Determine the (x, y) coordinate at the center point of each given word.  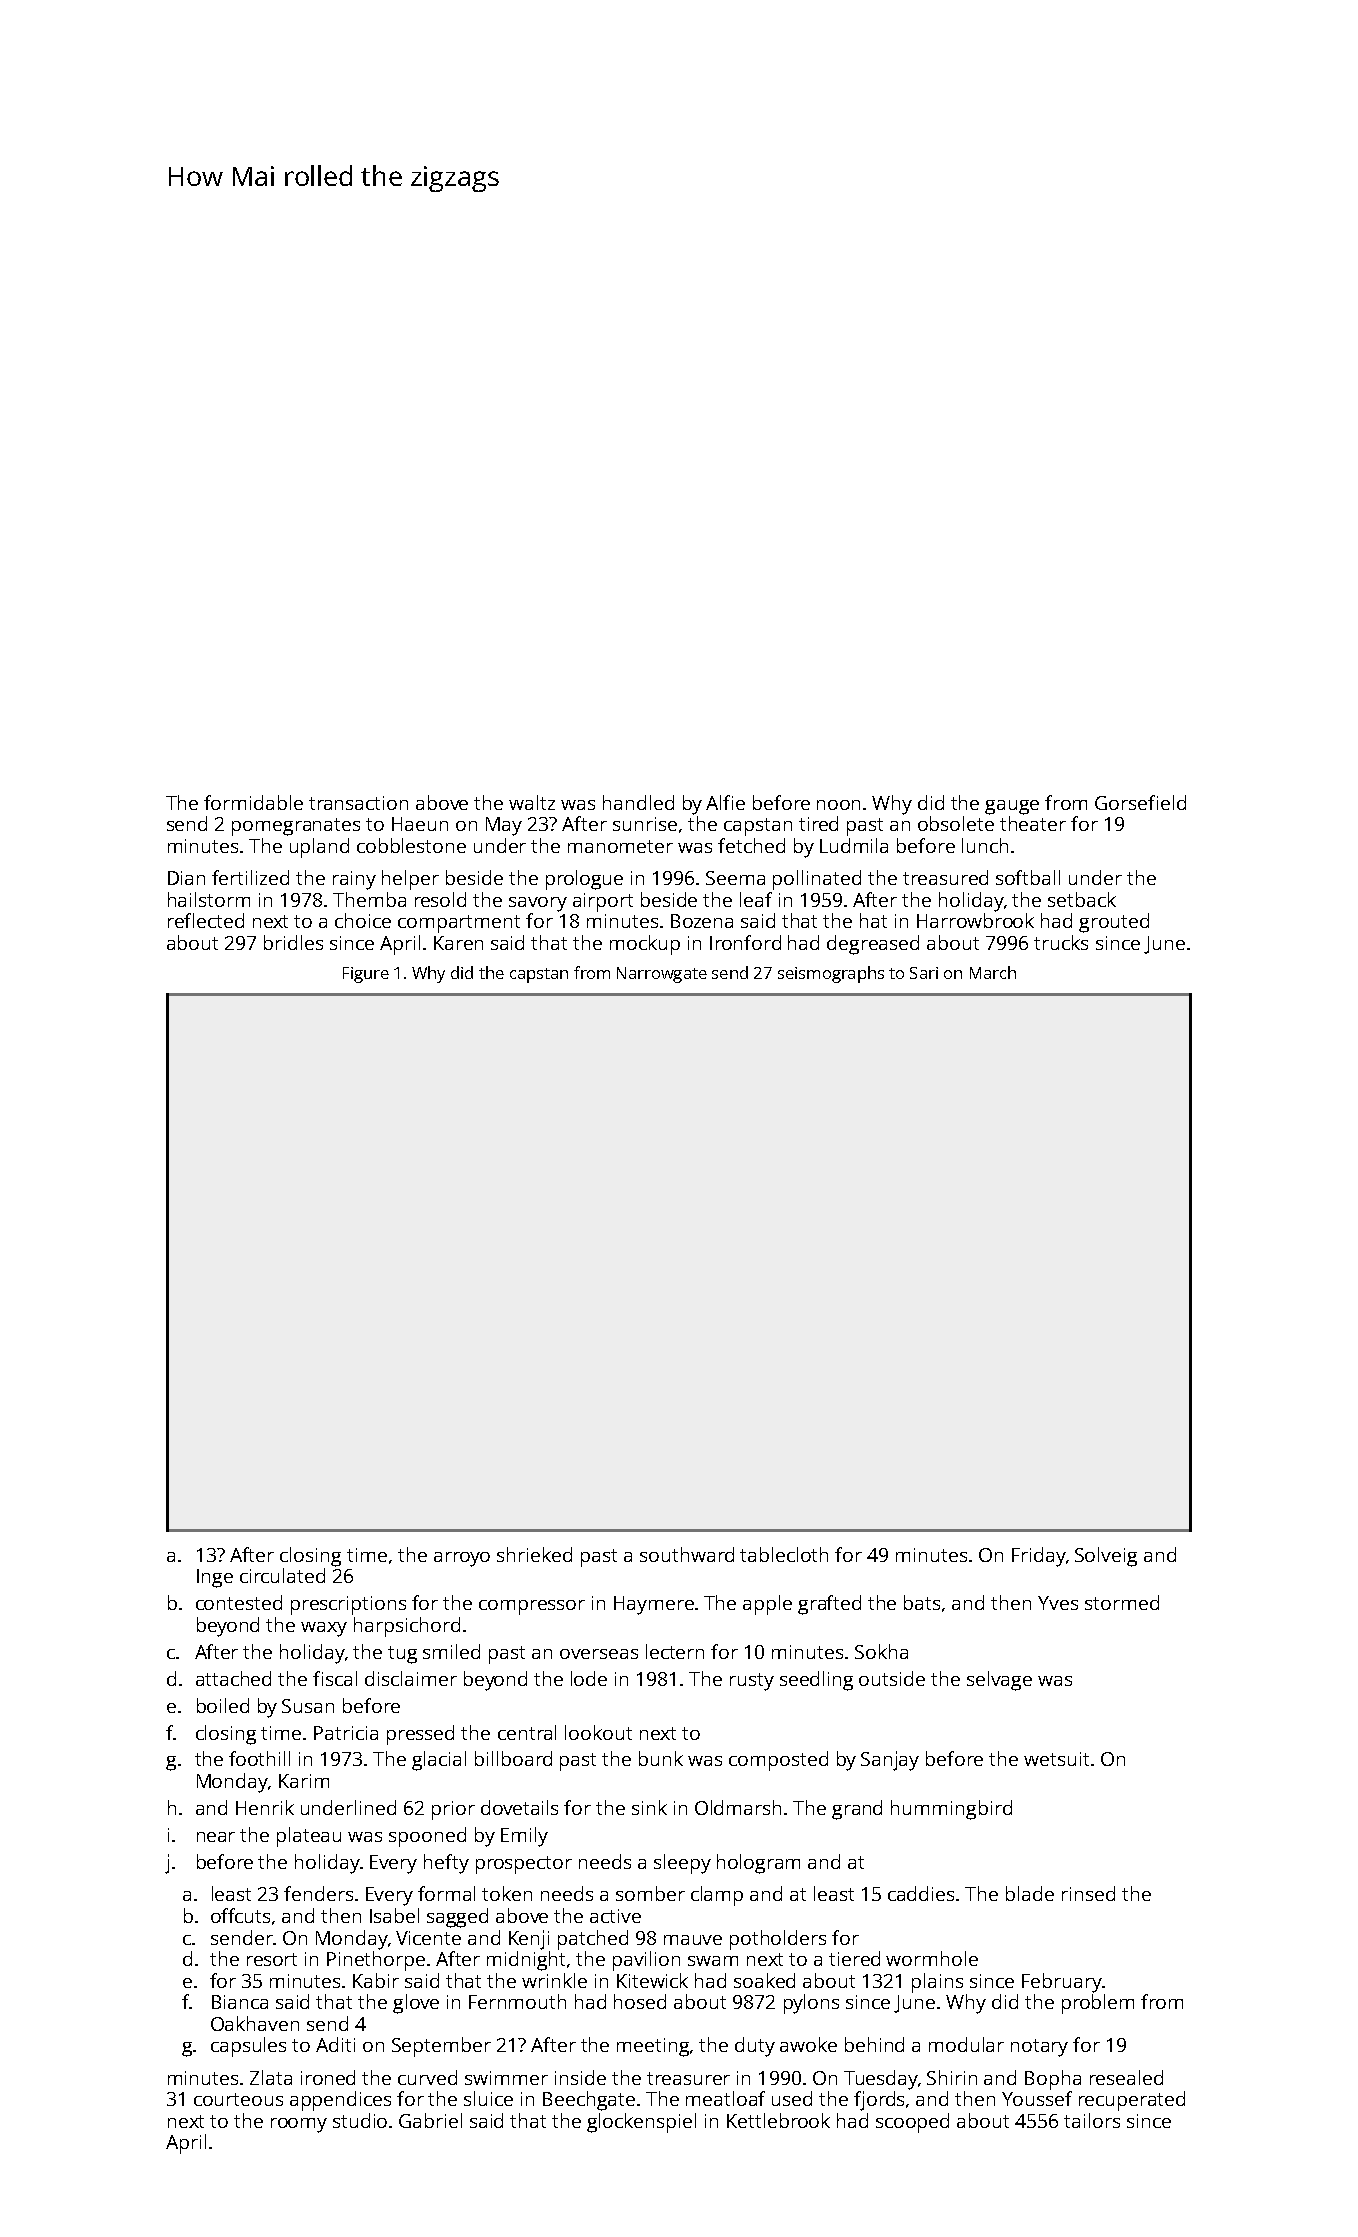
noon (838, 805)
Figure (366, 975)
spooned (427, 1837)
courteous (238, 2099)
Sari (924, 973)
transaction (358, 803)
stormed (1122, 1602)
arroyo (462, 1559)
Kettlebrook (778, 2120)
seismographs (831, 974)
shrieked (534, 1554)
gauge (1012, 807)
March (993, 972)
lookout (598, 1732)
